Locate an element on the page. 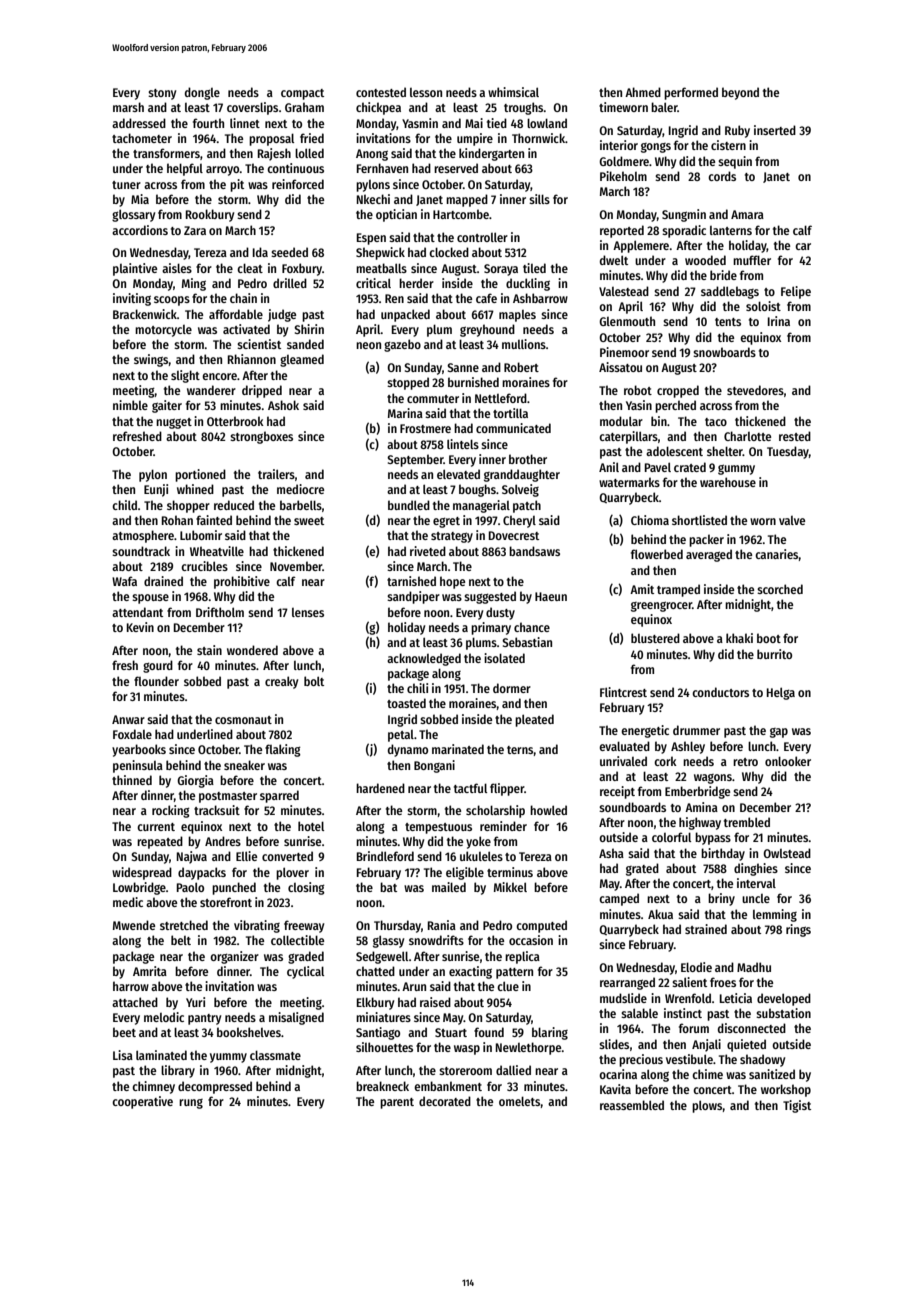  Ashbarrow is located at coordinates (540, 298).
